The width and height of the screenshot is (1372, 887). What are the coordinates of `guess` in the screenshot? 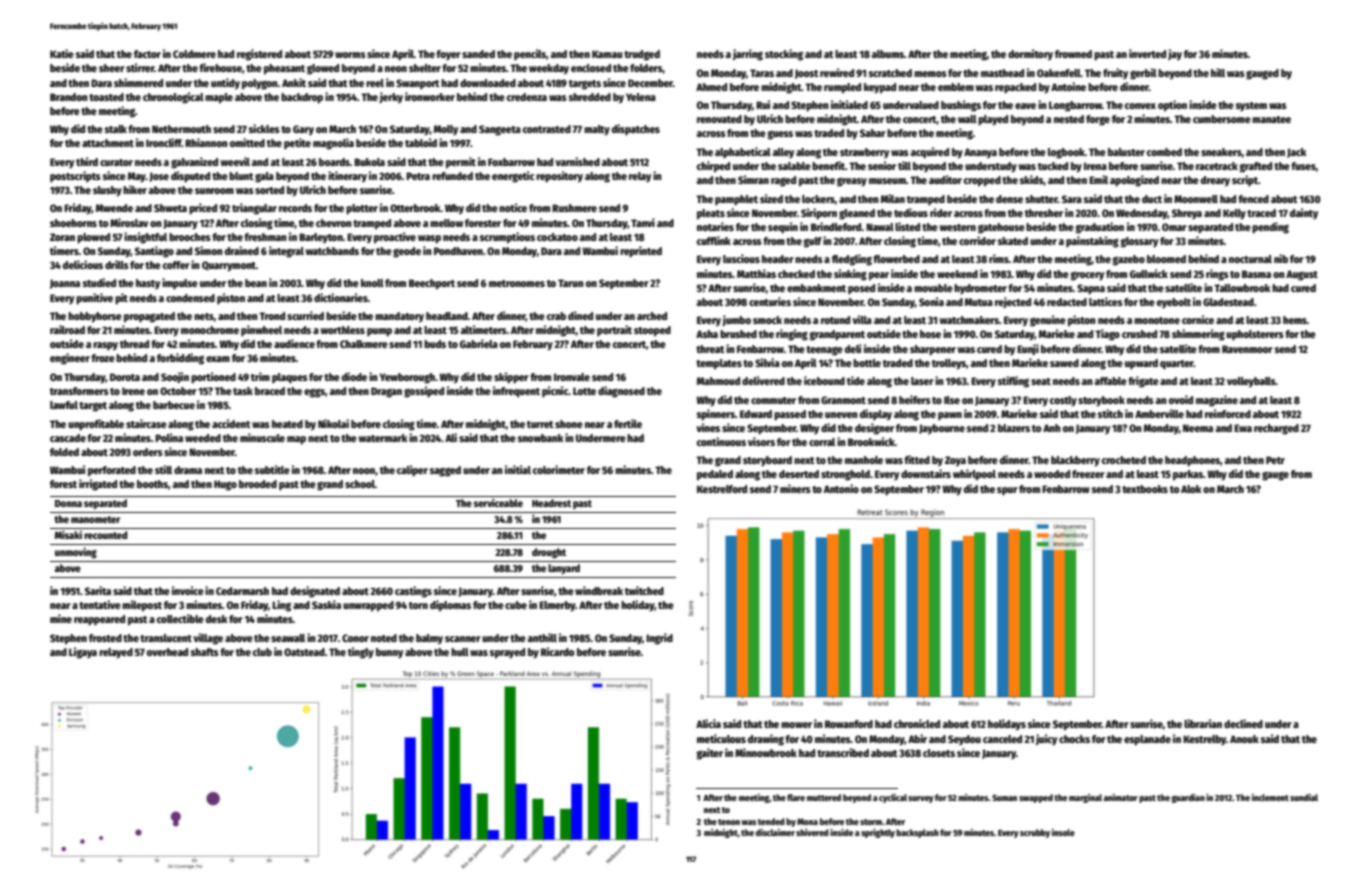 It's located at (780, 135).
